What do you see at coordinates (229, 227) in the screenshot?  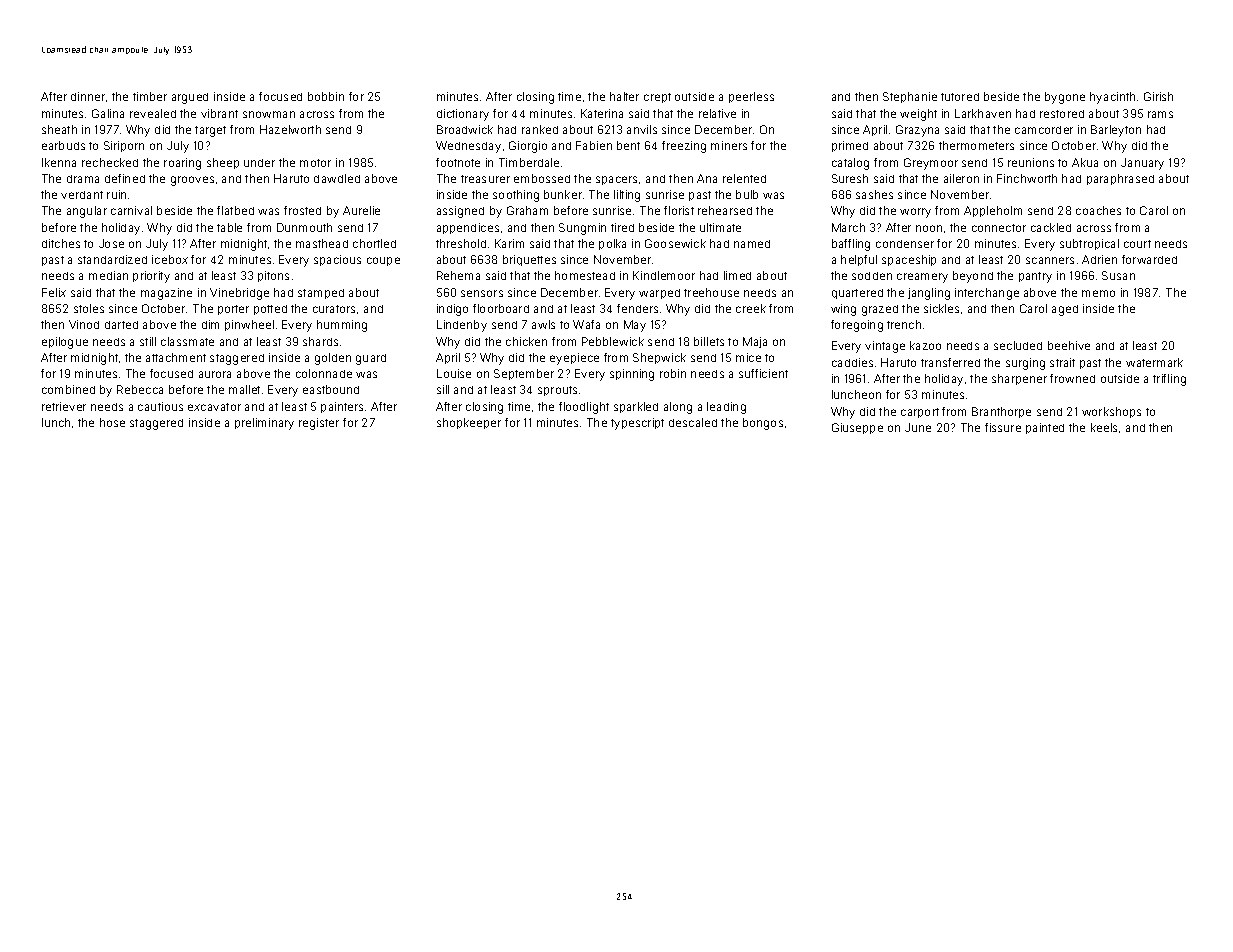 I see `table` at bounding box center [229, 227].
